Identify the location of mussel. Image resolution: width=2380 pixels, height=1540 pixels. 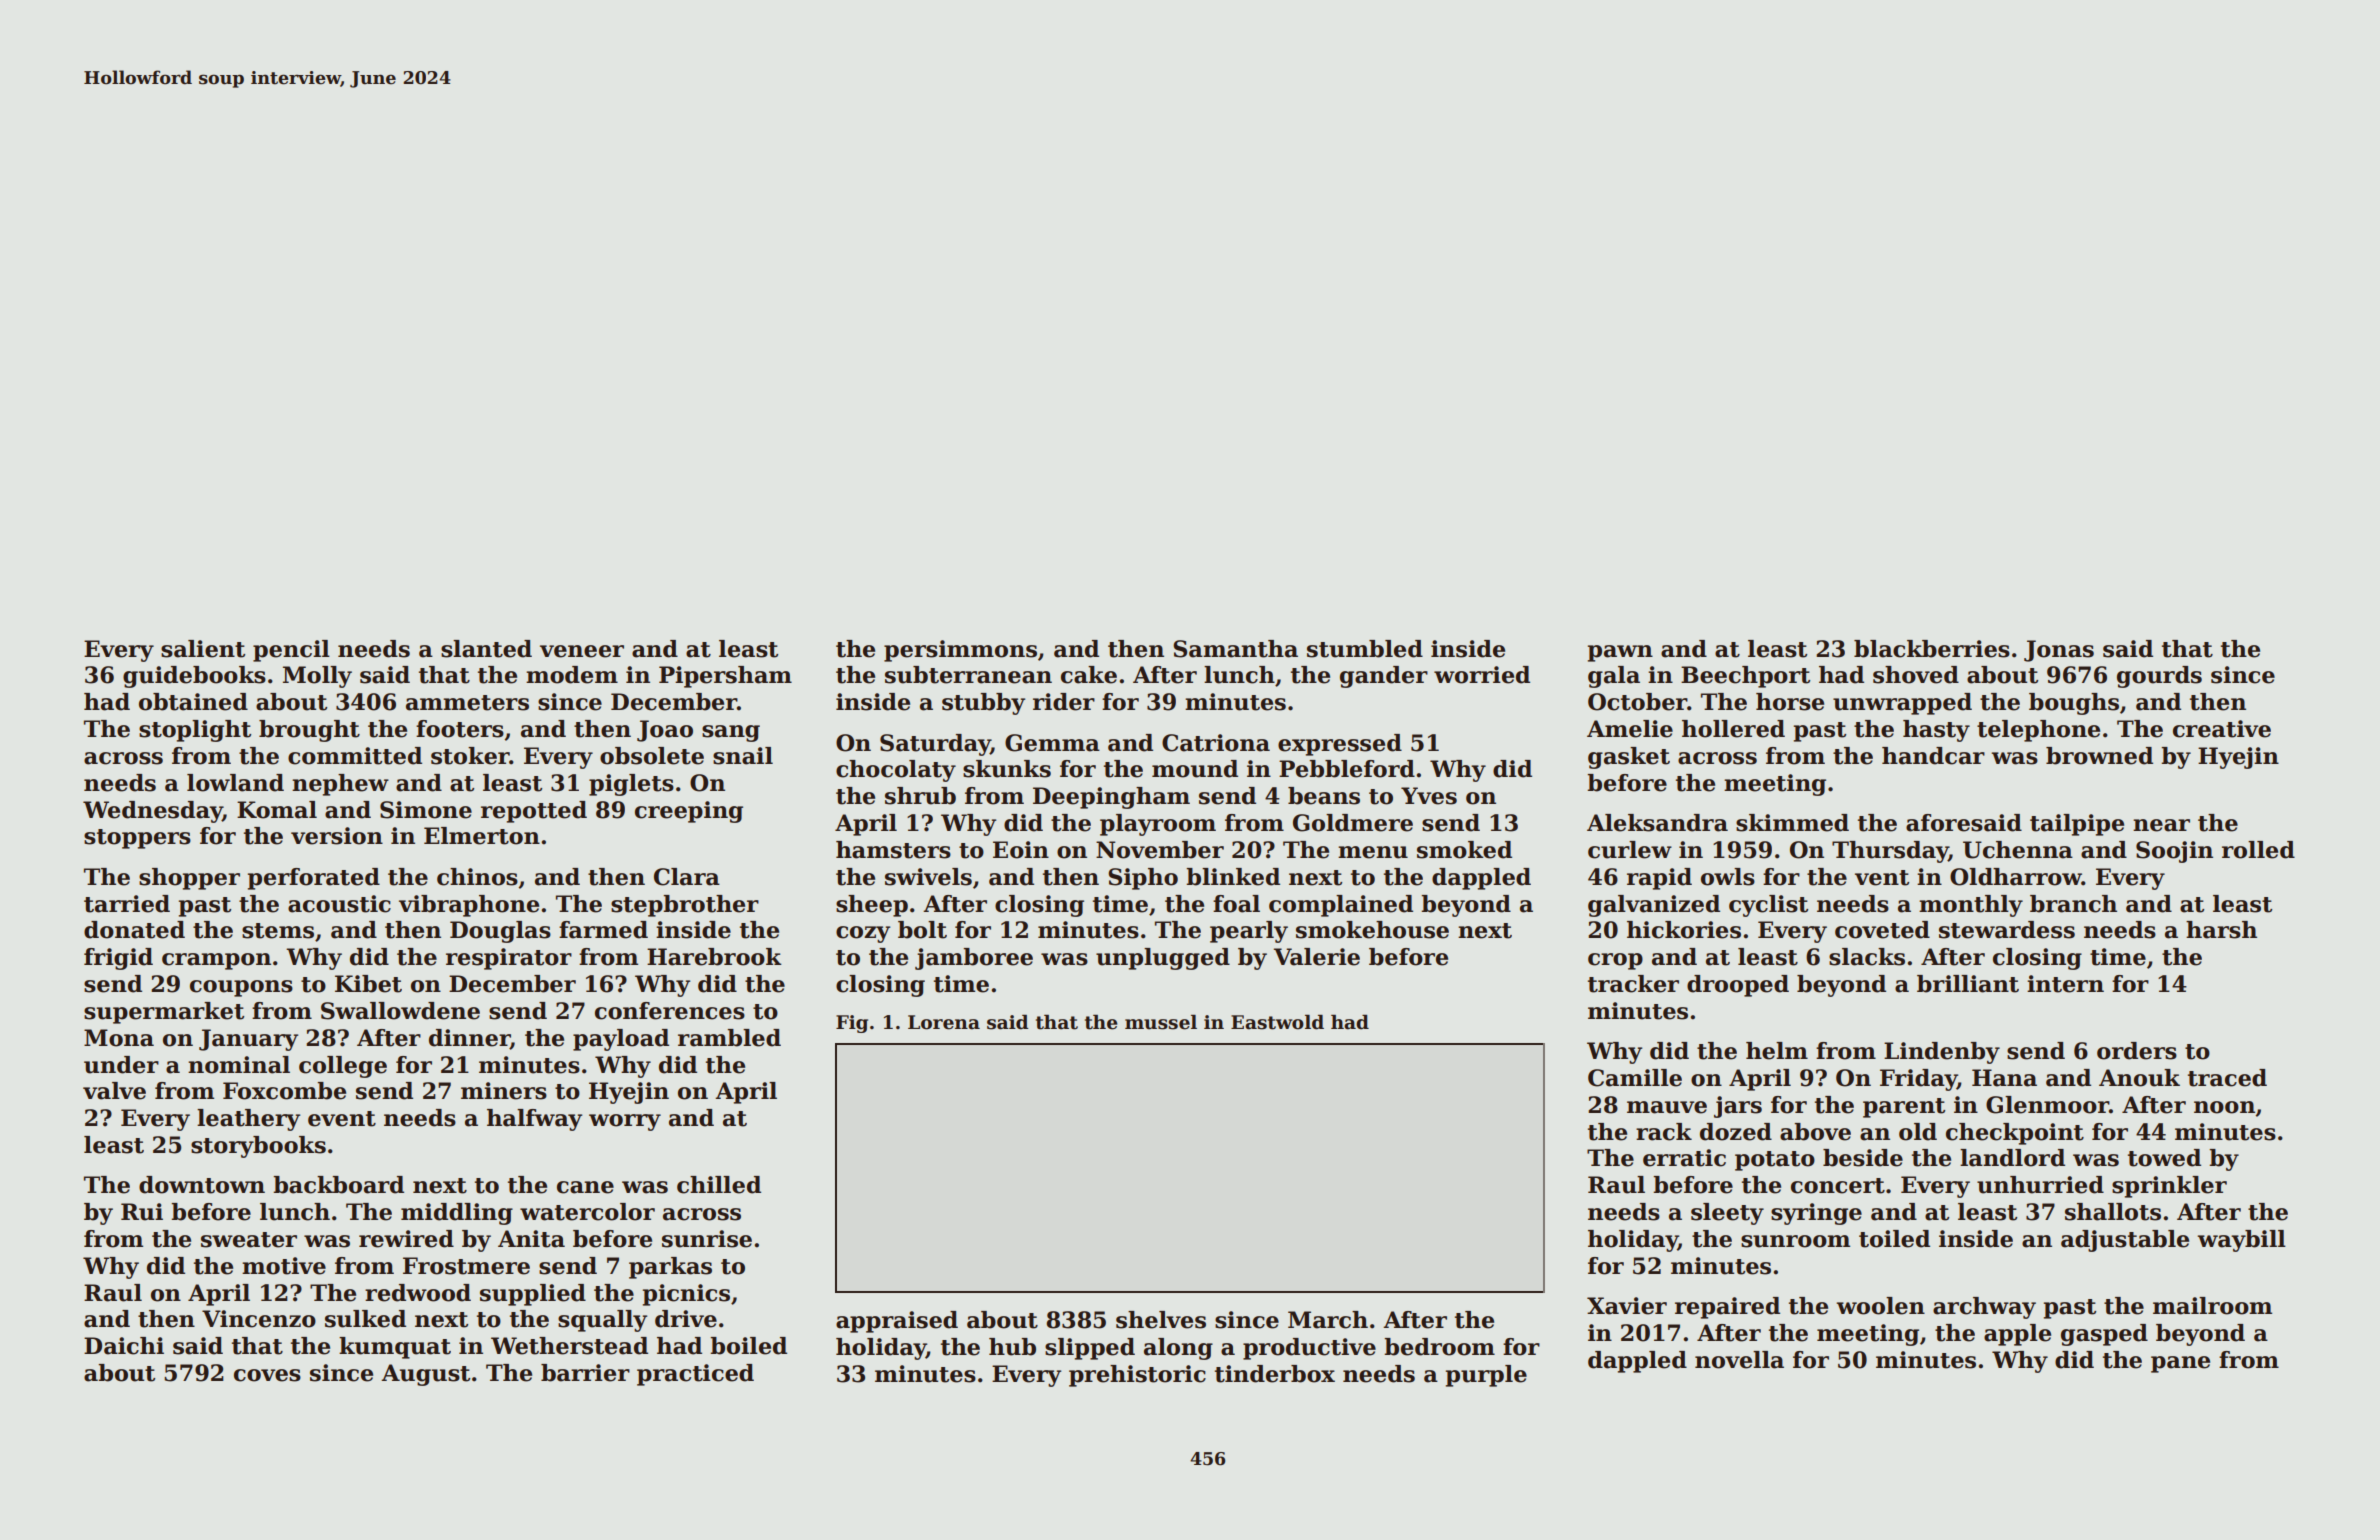
(1161, 1022).
